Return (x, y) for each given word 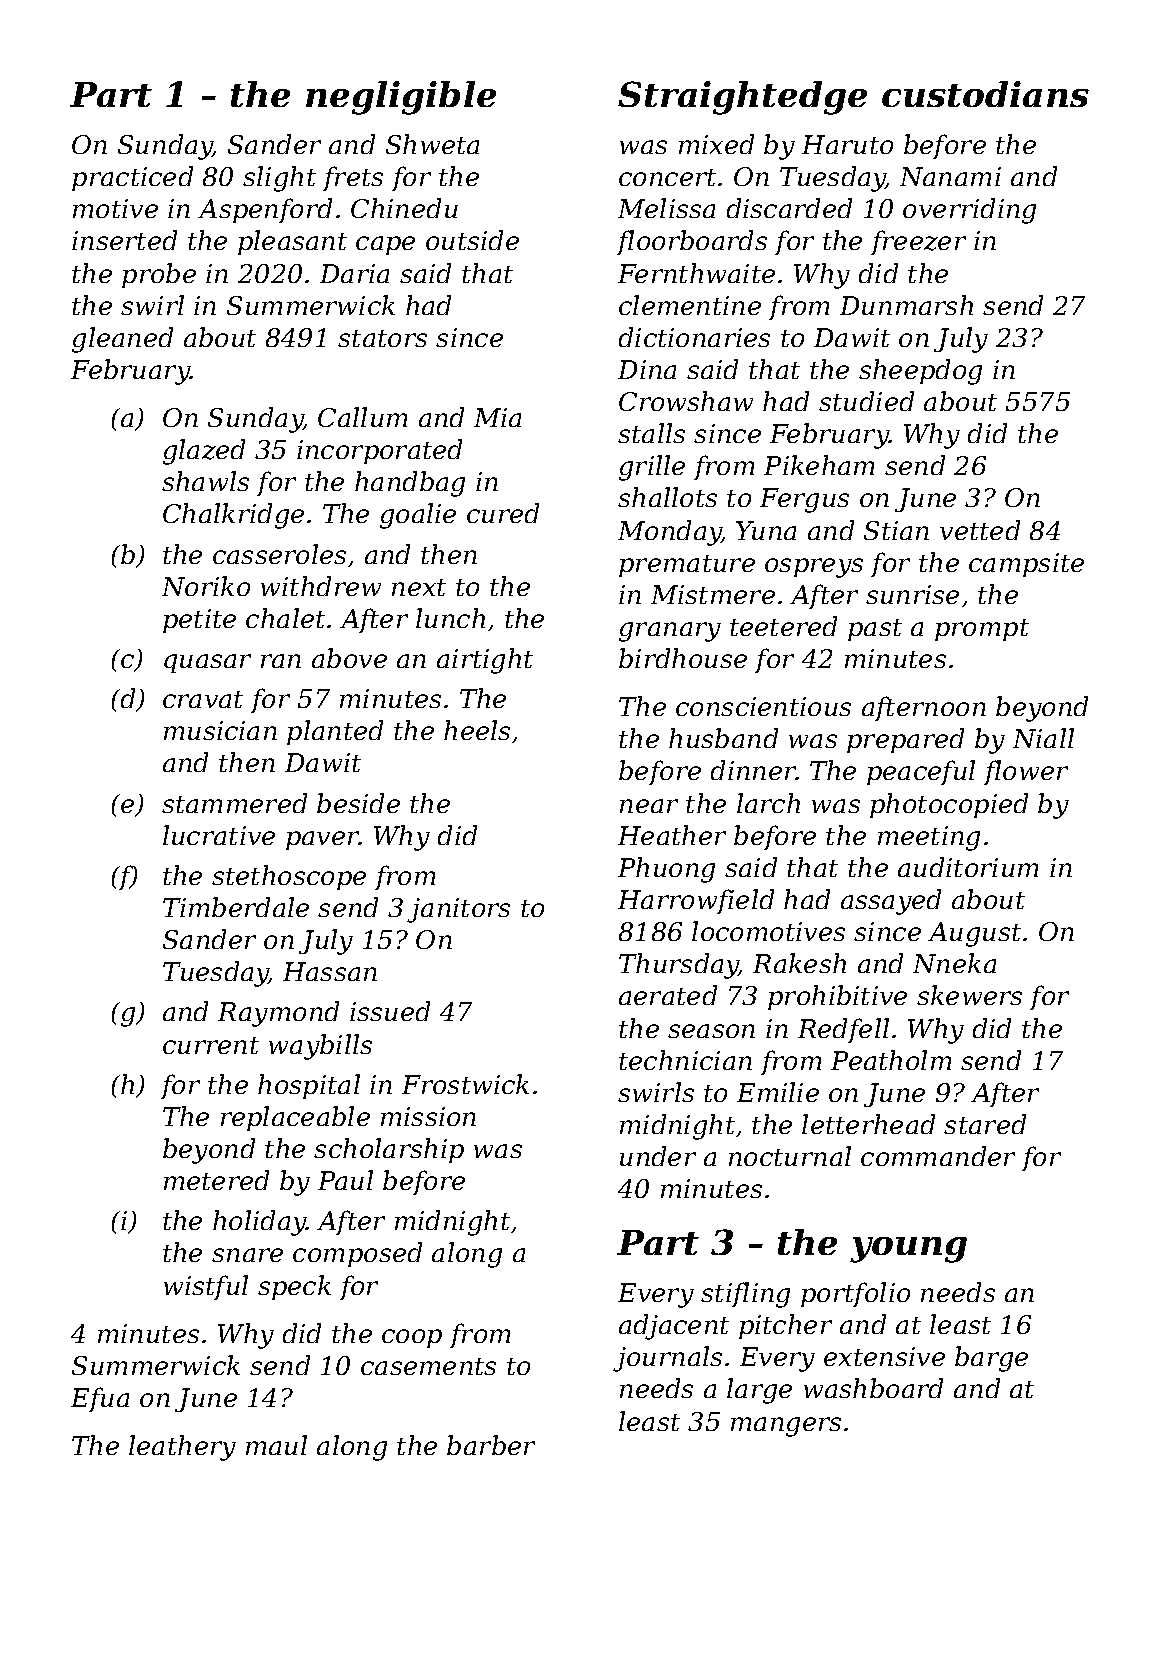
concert (667, 177)
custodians (985, 94)
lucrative (219, 835)
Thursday (679, 966)
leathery (182, 1448)
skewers (969, 995)
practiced (132, 178)
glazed (204, 452)
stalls (651, 433)
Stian (896, 530)
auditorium (968, 867)
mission (428, 1116)
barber (491, 1445)
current (211, 1045)
